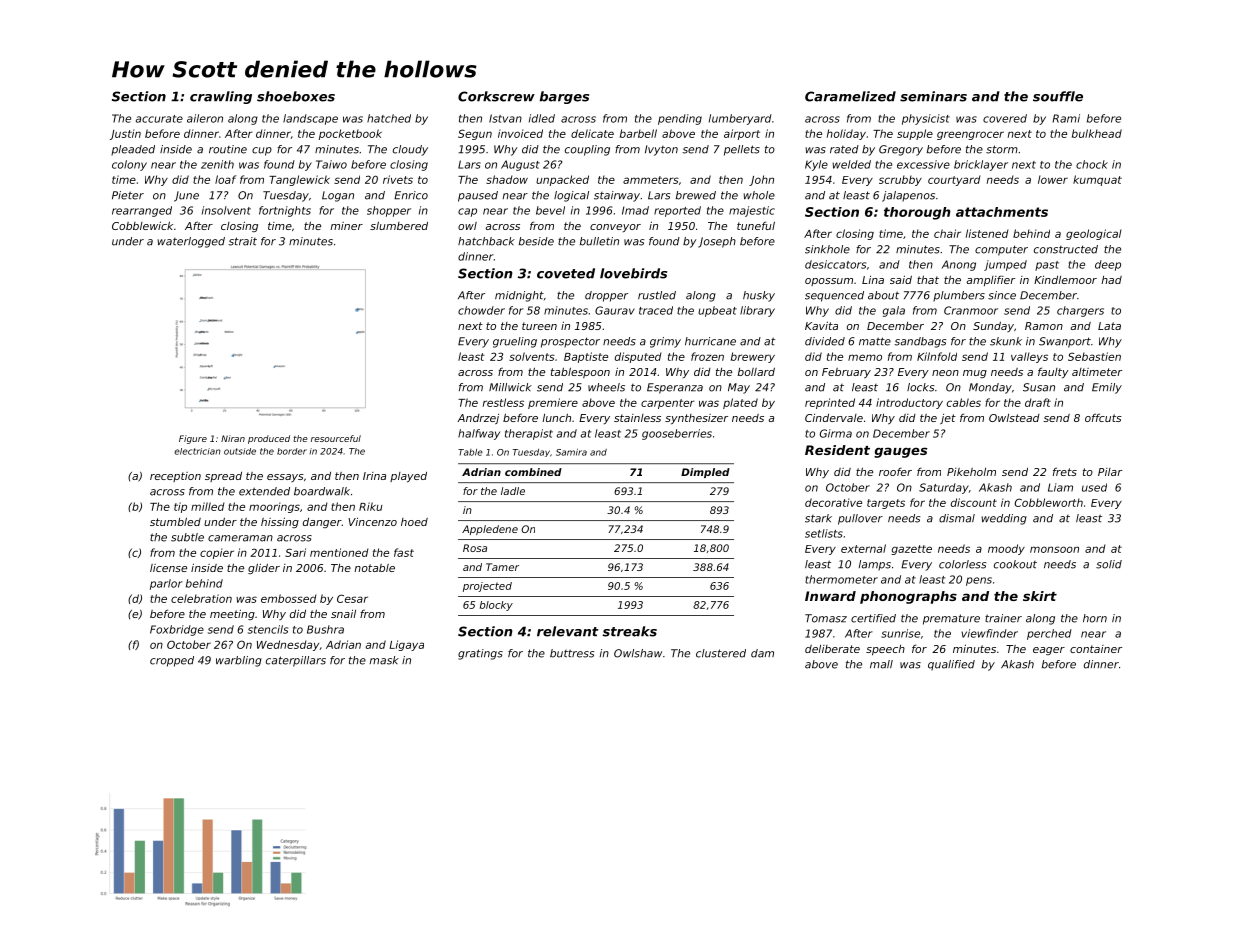 This screenshot has width=1233, height=952. Describe the element at coordinates (336, 438) in the screenshot. I see `resourceful` at that location.
